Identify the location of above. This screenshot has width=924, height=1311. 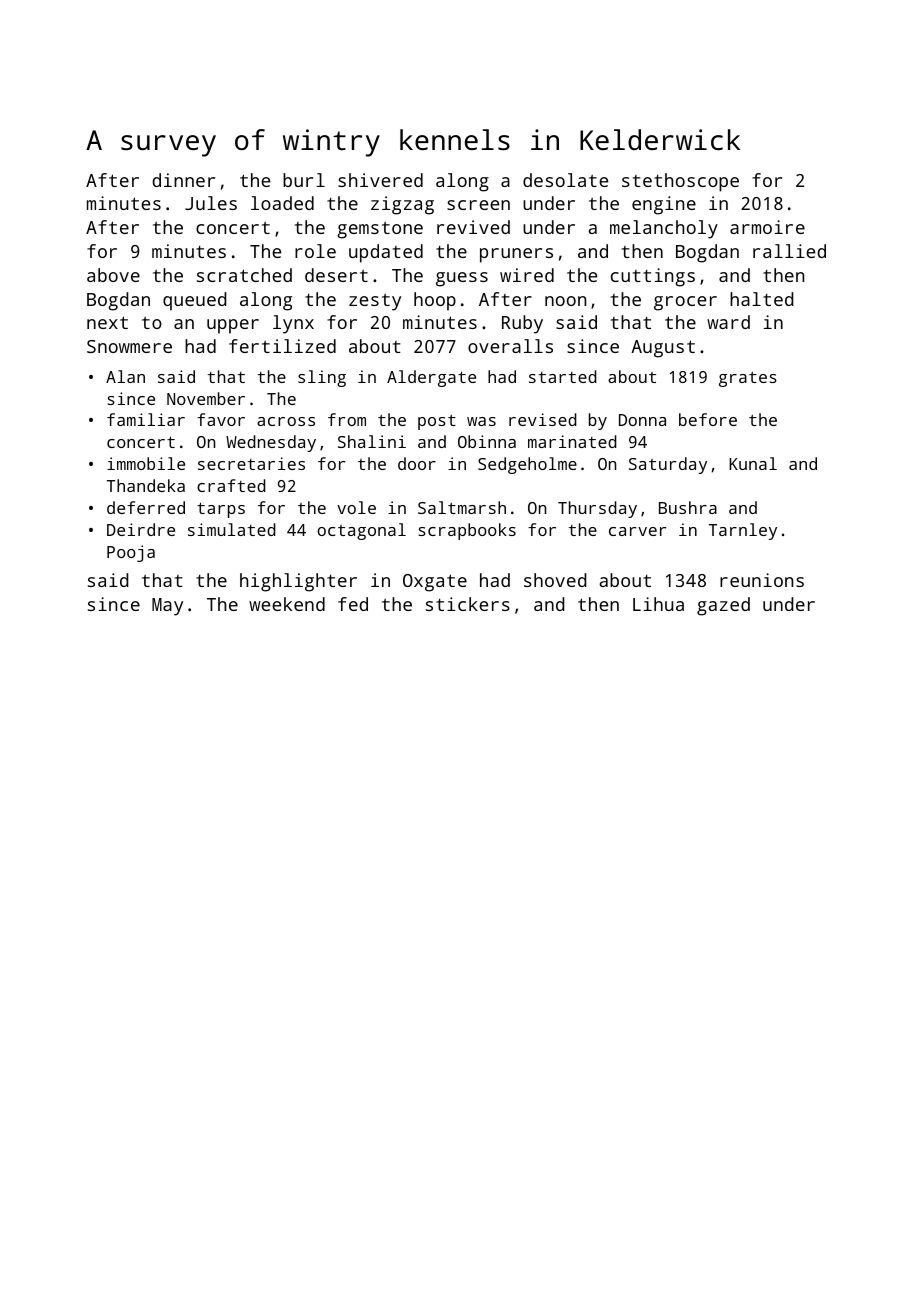
(113, 275).
